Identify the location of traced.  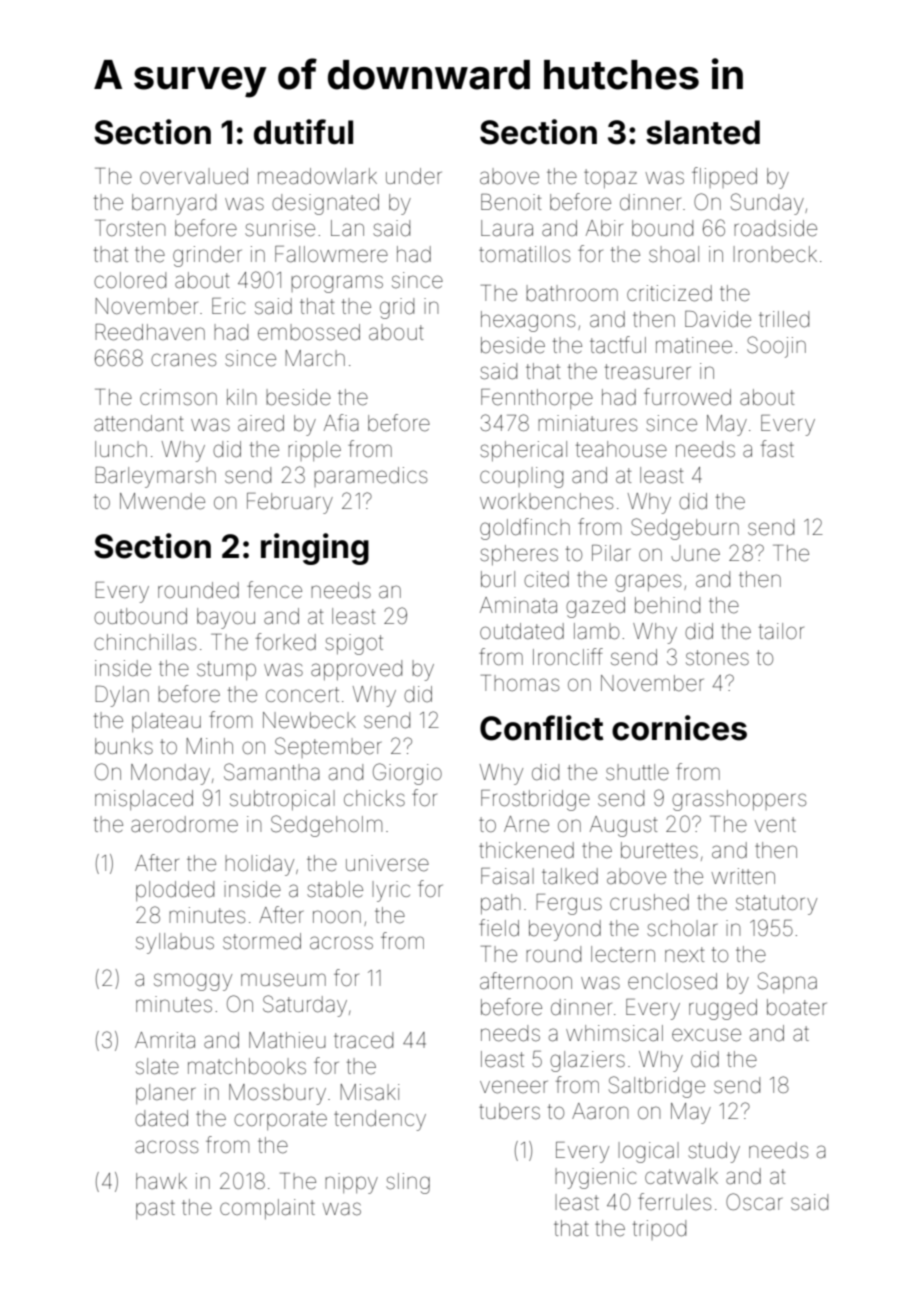
(363, 1040).
